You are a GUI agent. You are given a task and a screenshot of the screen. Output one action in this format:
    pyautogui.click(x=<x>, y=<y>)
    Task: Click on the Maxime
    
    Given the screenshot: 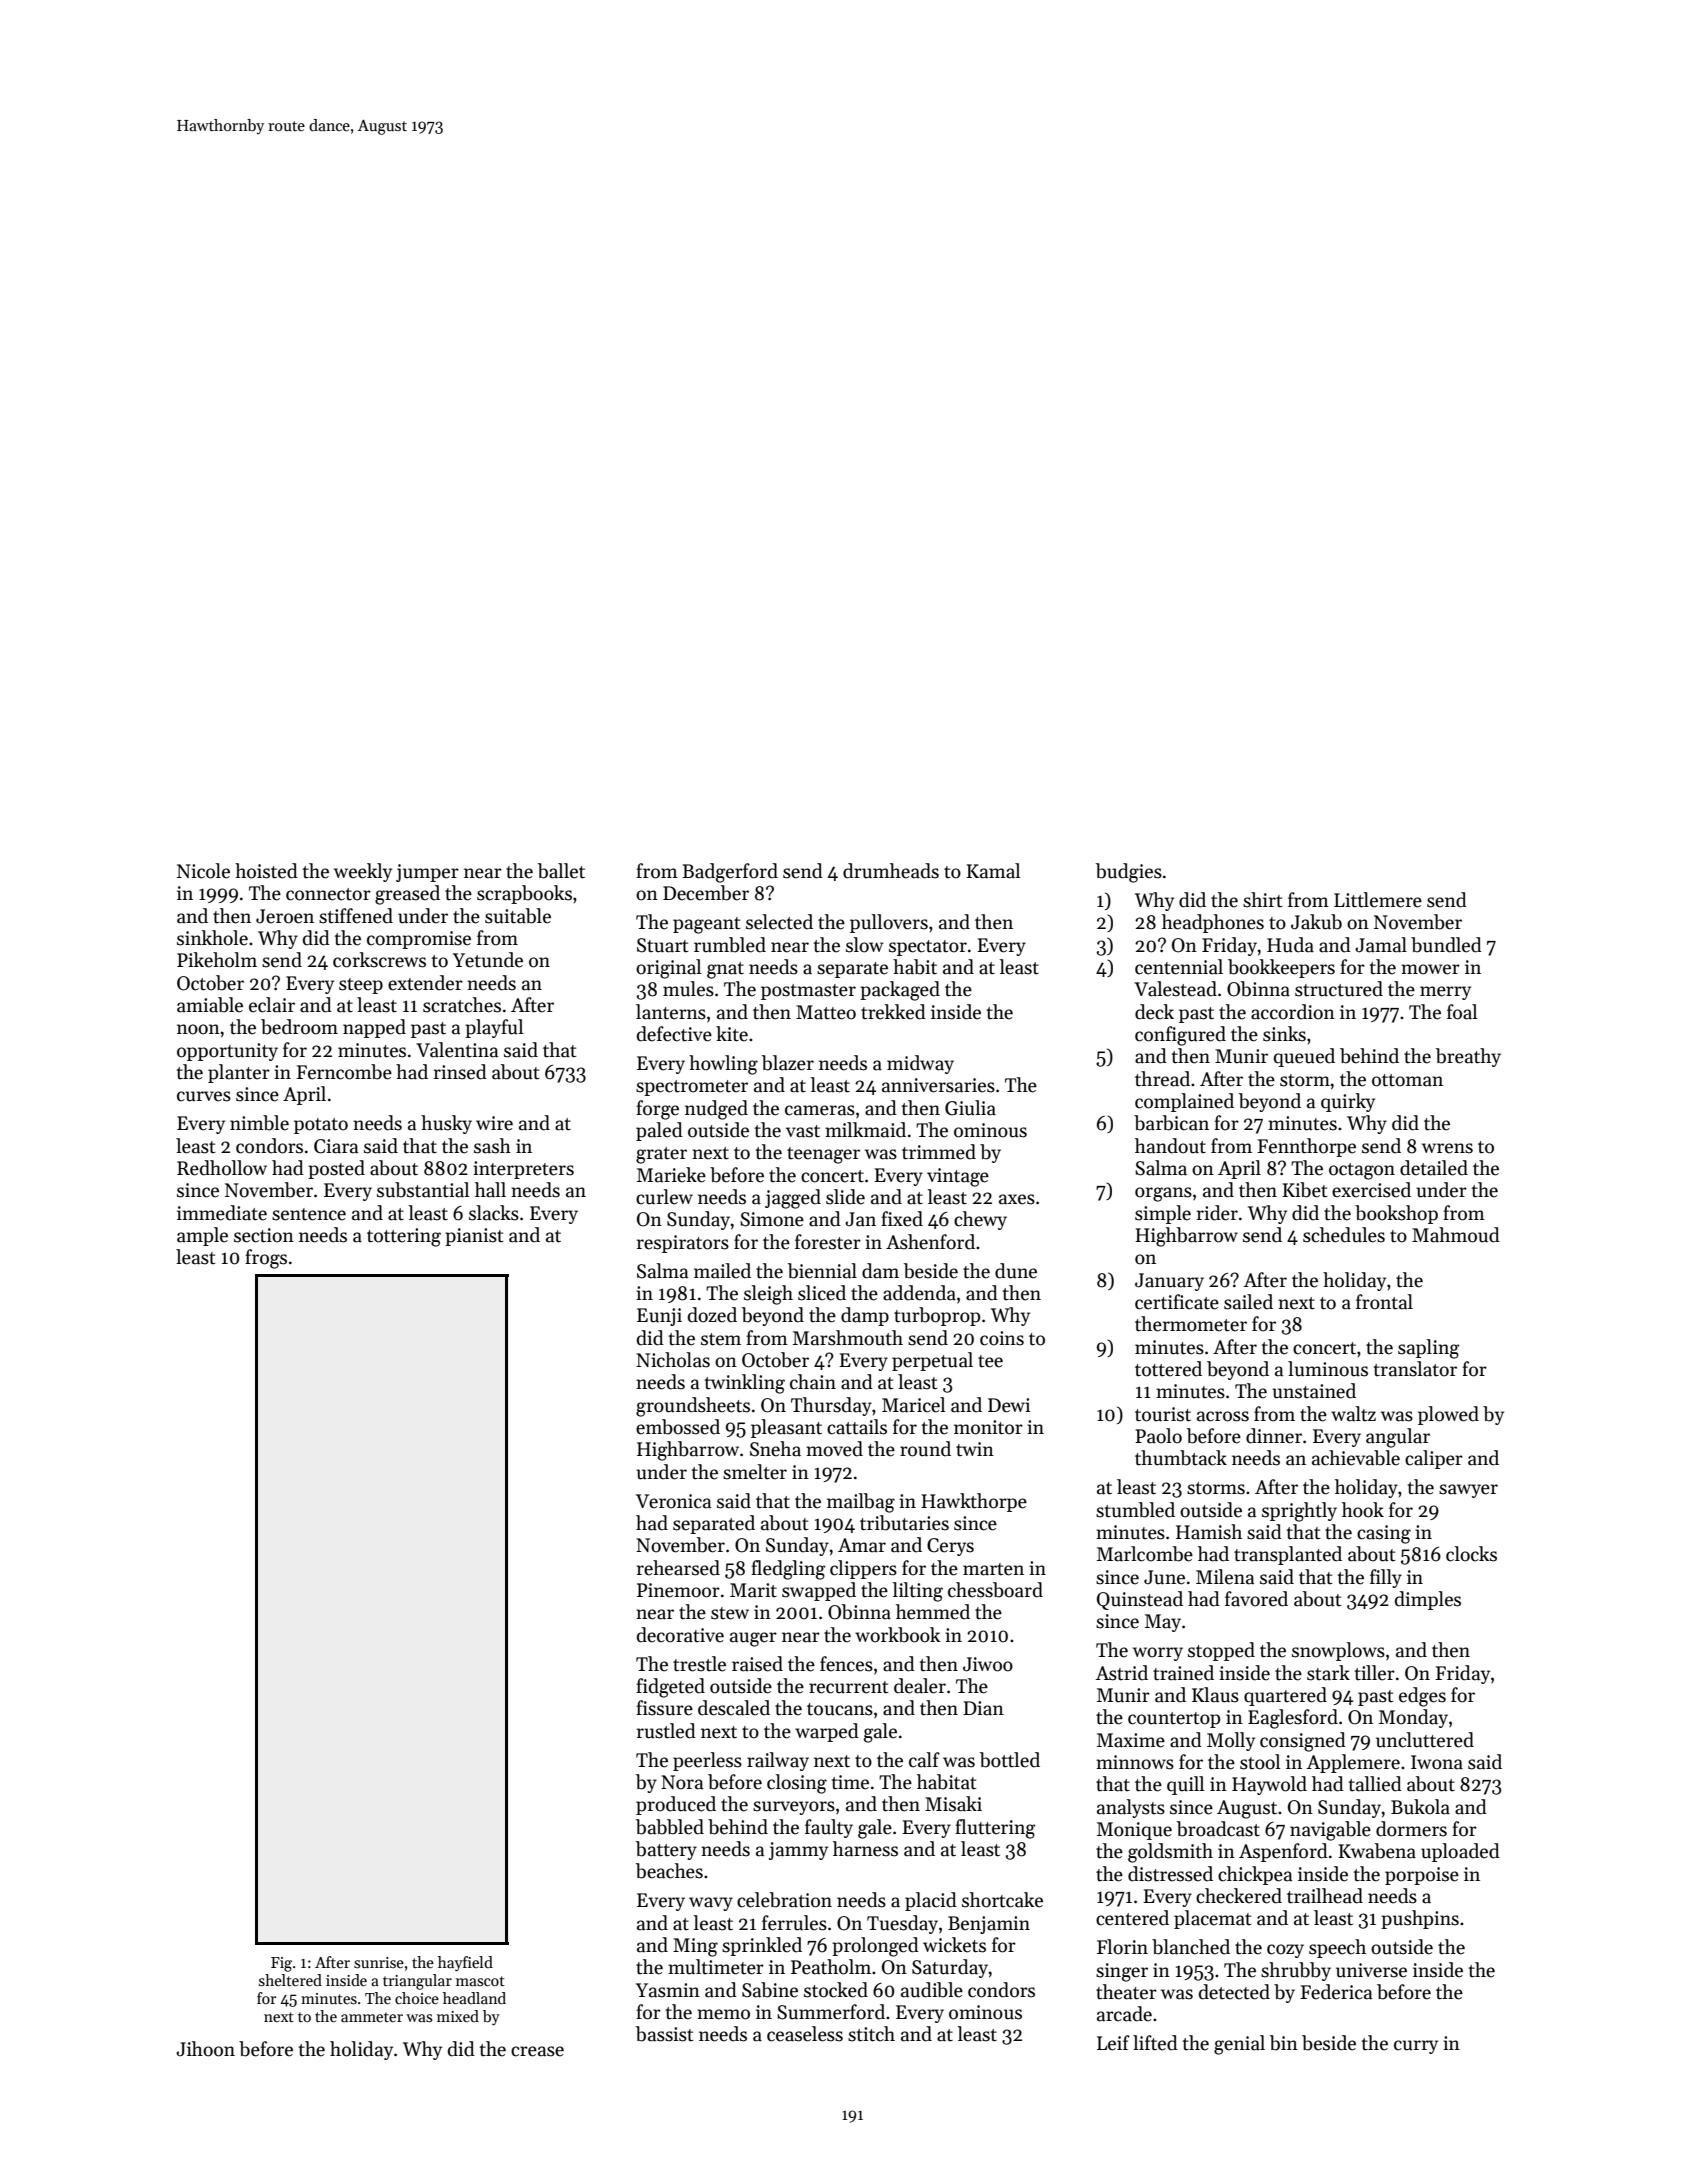 What is the action you would take?
    pyautogui.click(x=1131, y=1740)
